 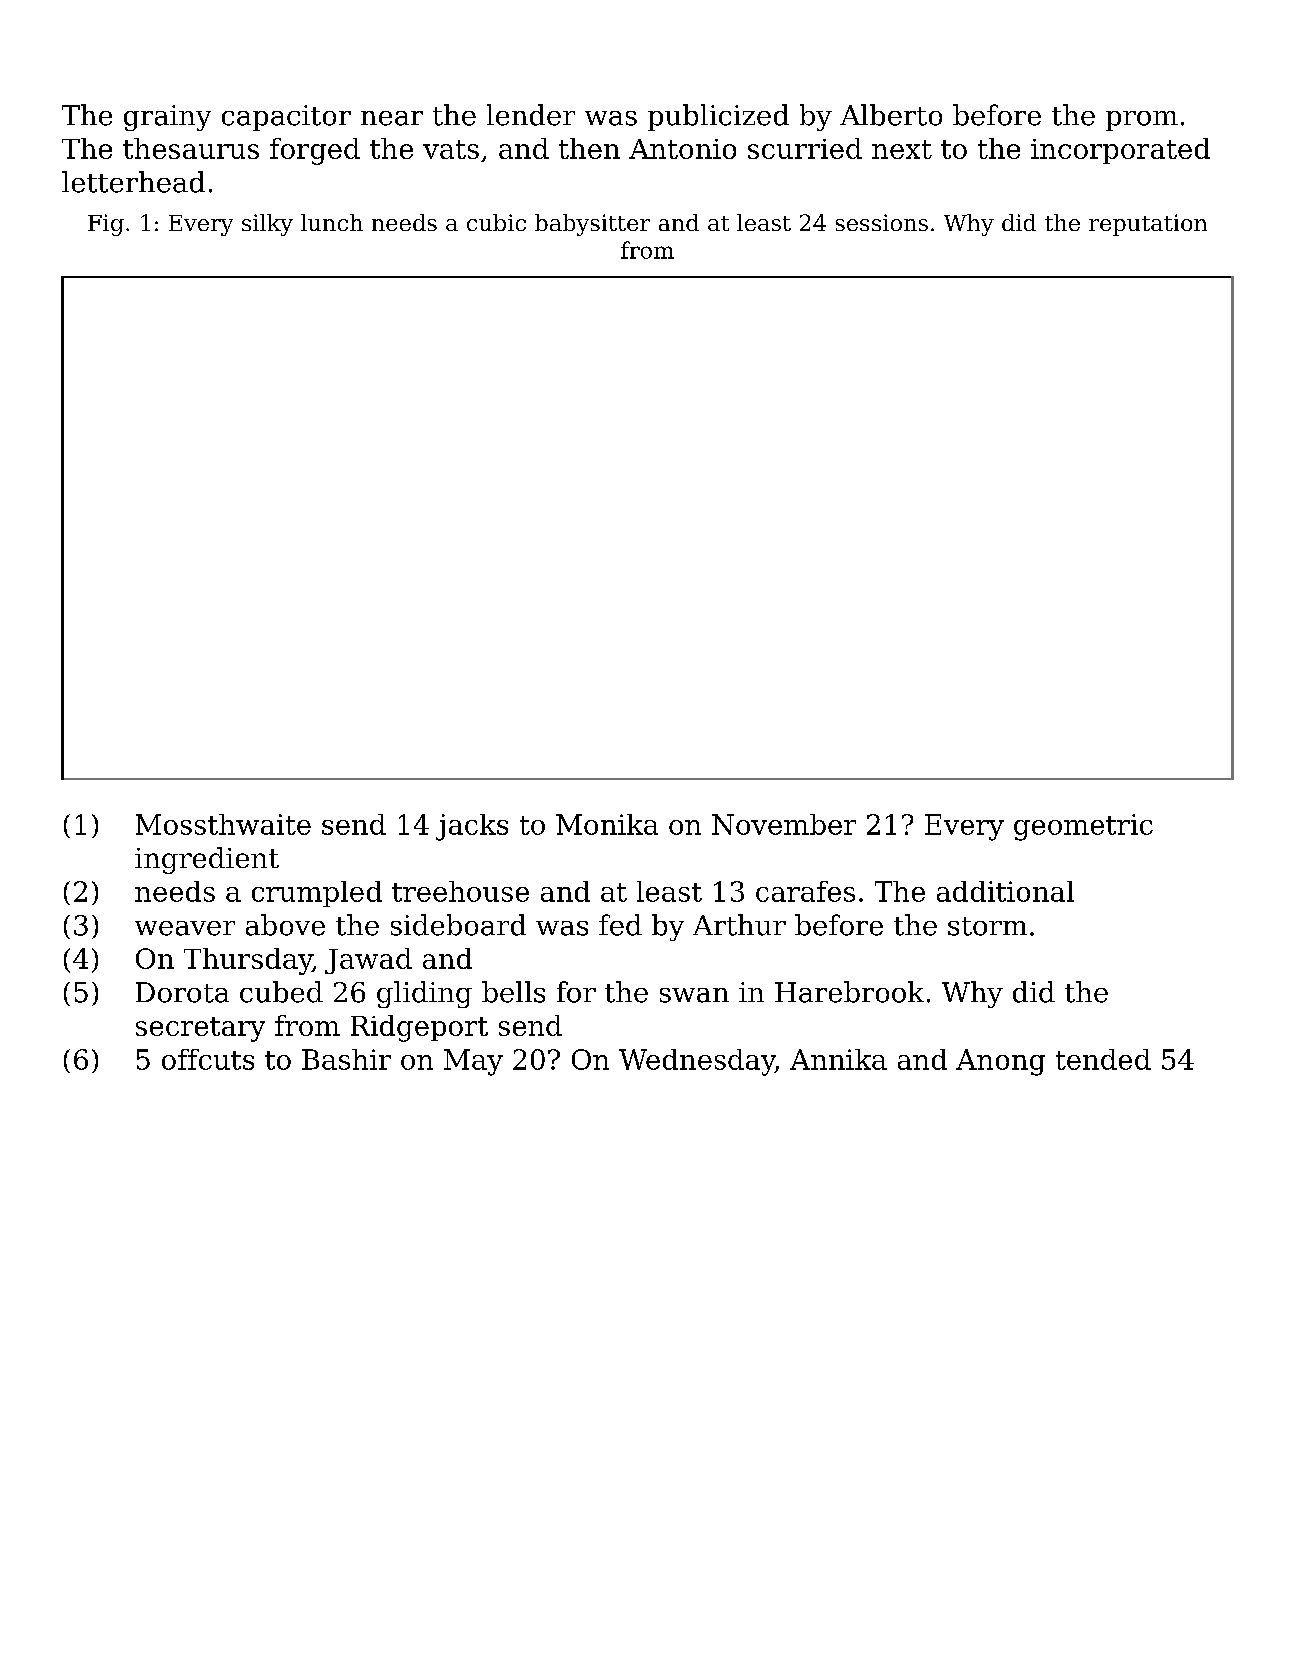 I want to click on additional, so click(x=1005, y=891).
